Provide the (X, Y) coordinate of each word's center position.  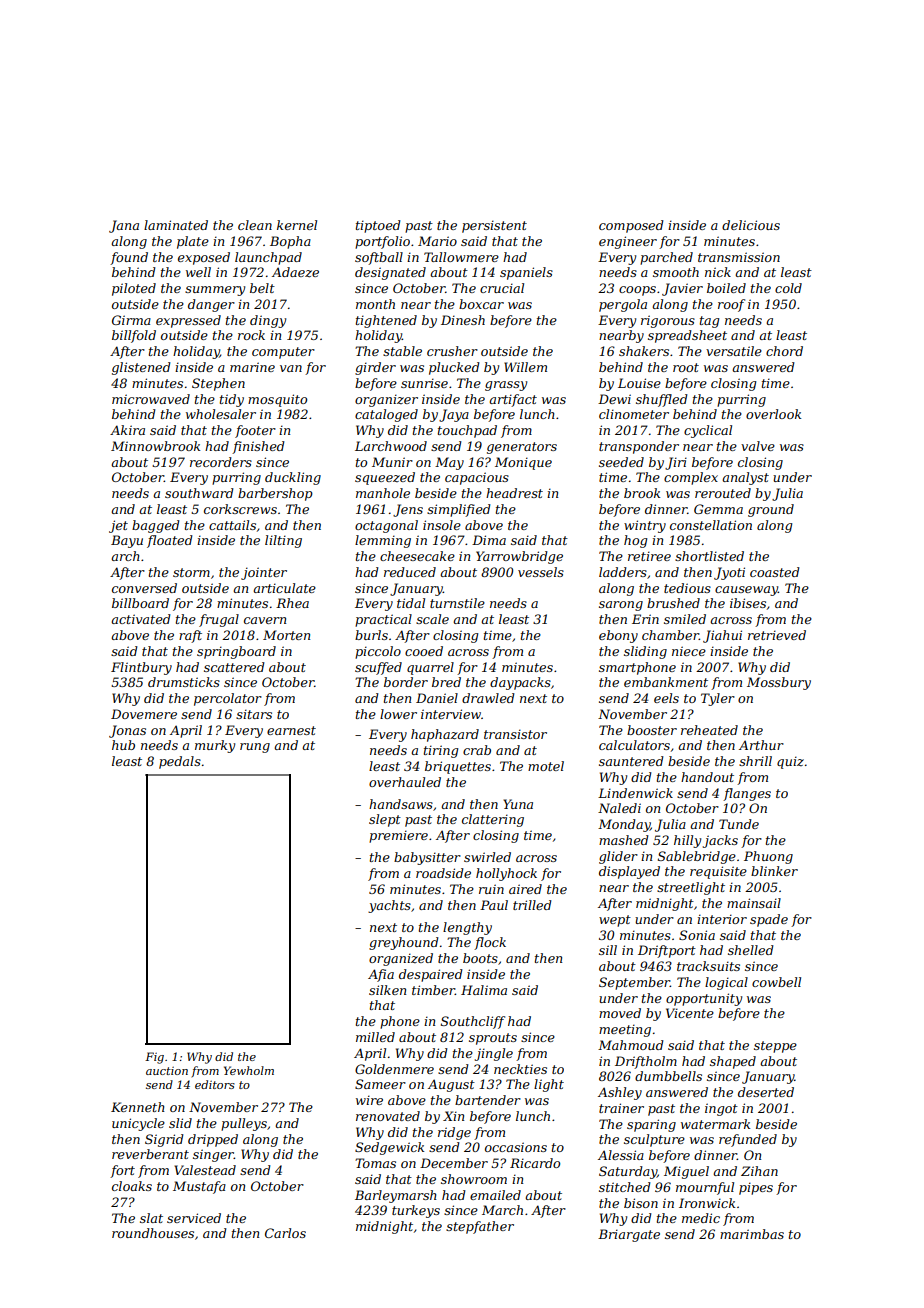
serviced (194, 1218)
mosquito (277, 400)
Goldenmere (394, 1069)
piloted (134, 289)
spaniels (526, 273)
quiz (790, 762)
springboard (236, 652)
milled (375, 1037)
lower (398, 714)
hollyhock (506, 874)
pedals (180, 762)
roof (731, 305)
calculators (634, 745)
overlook (773, 414)
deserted (766, 1092)
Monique (523, 463)
